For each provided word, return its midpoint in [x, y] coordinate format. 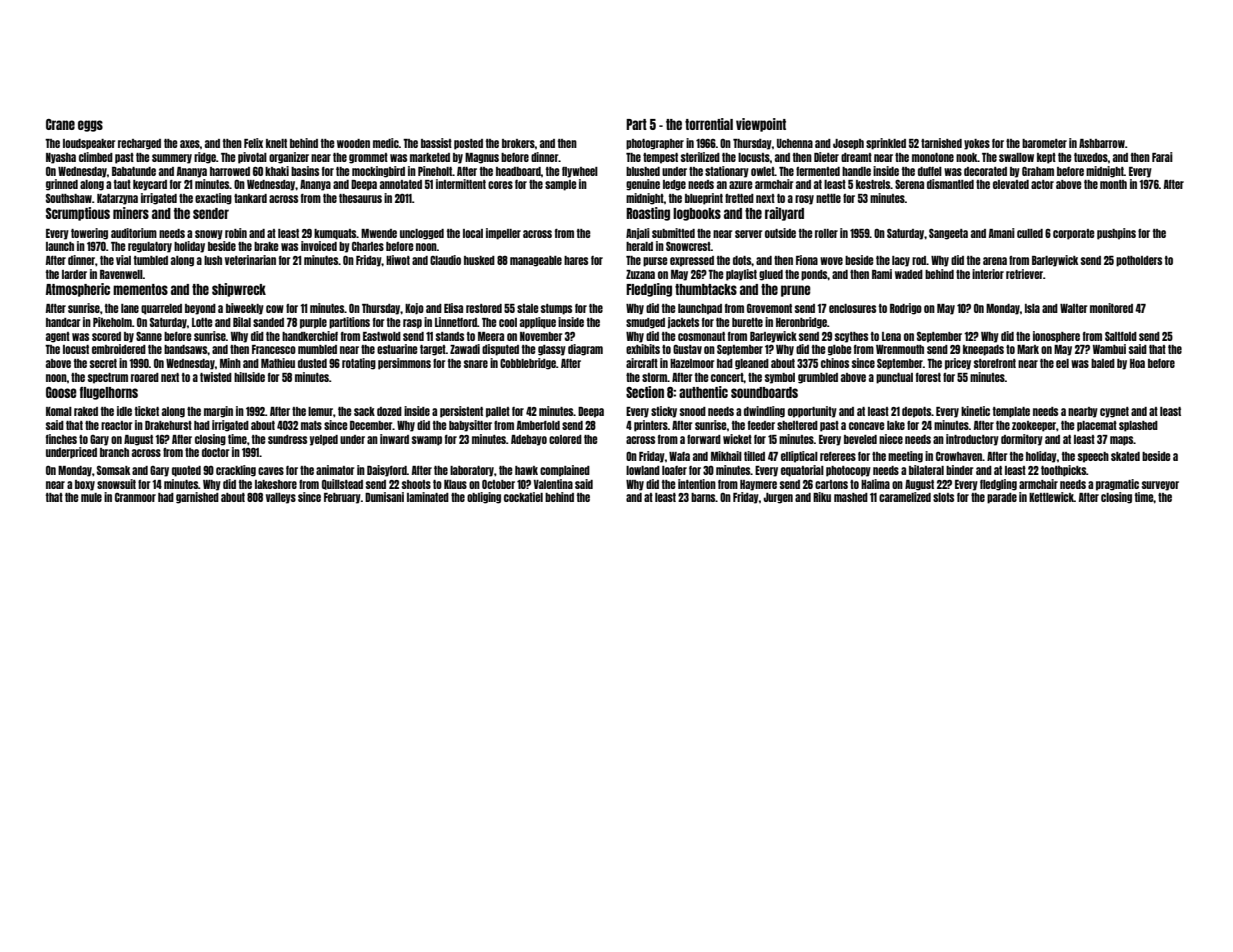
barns [703, 497]
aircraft [642, 363]
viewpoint [761, 125]
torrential [709, 124]
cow [275, 309]
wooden [353, 143]
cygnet [1114, 412]
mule [91, 497]
